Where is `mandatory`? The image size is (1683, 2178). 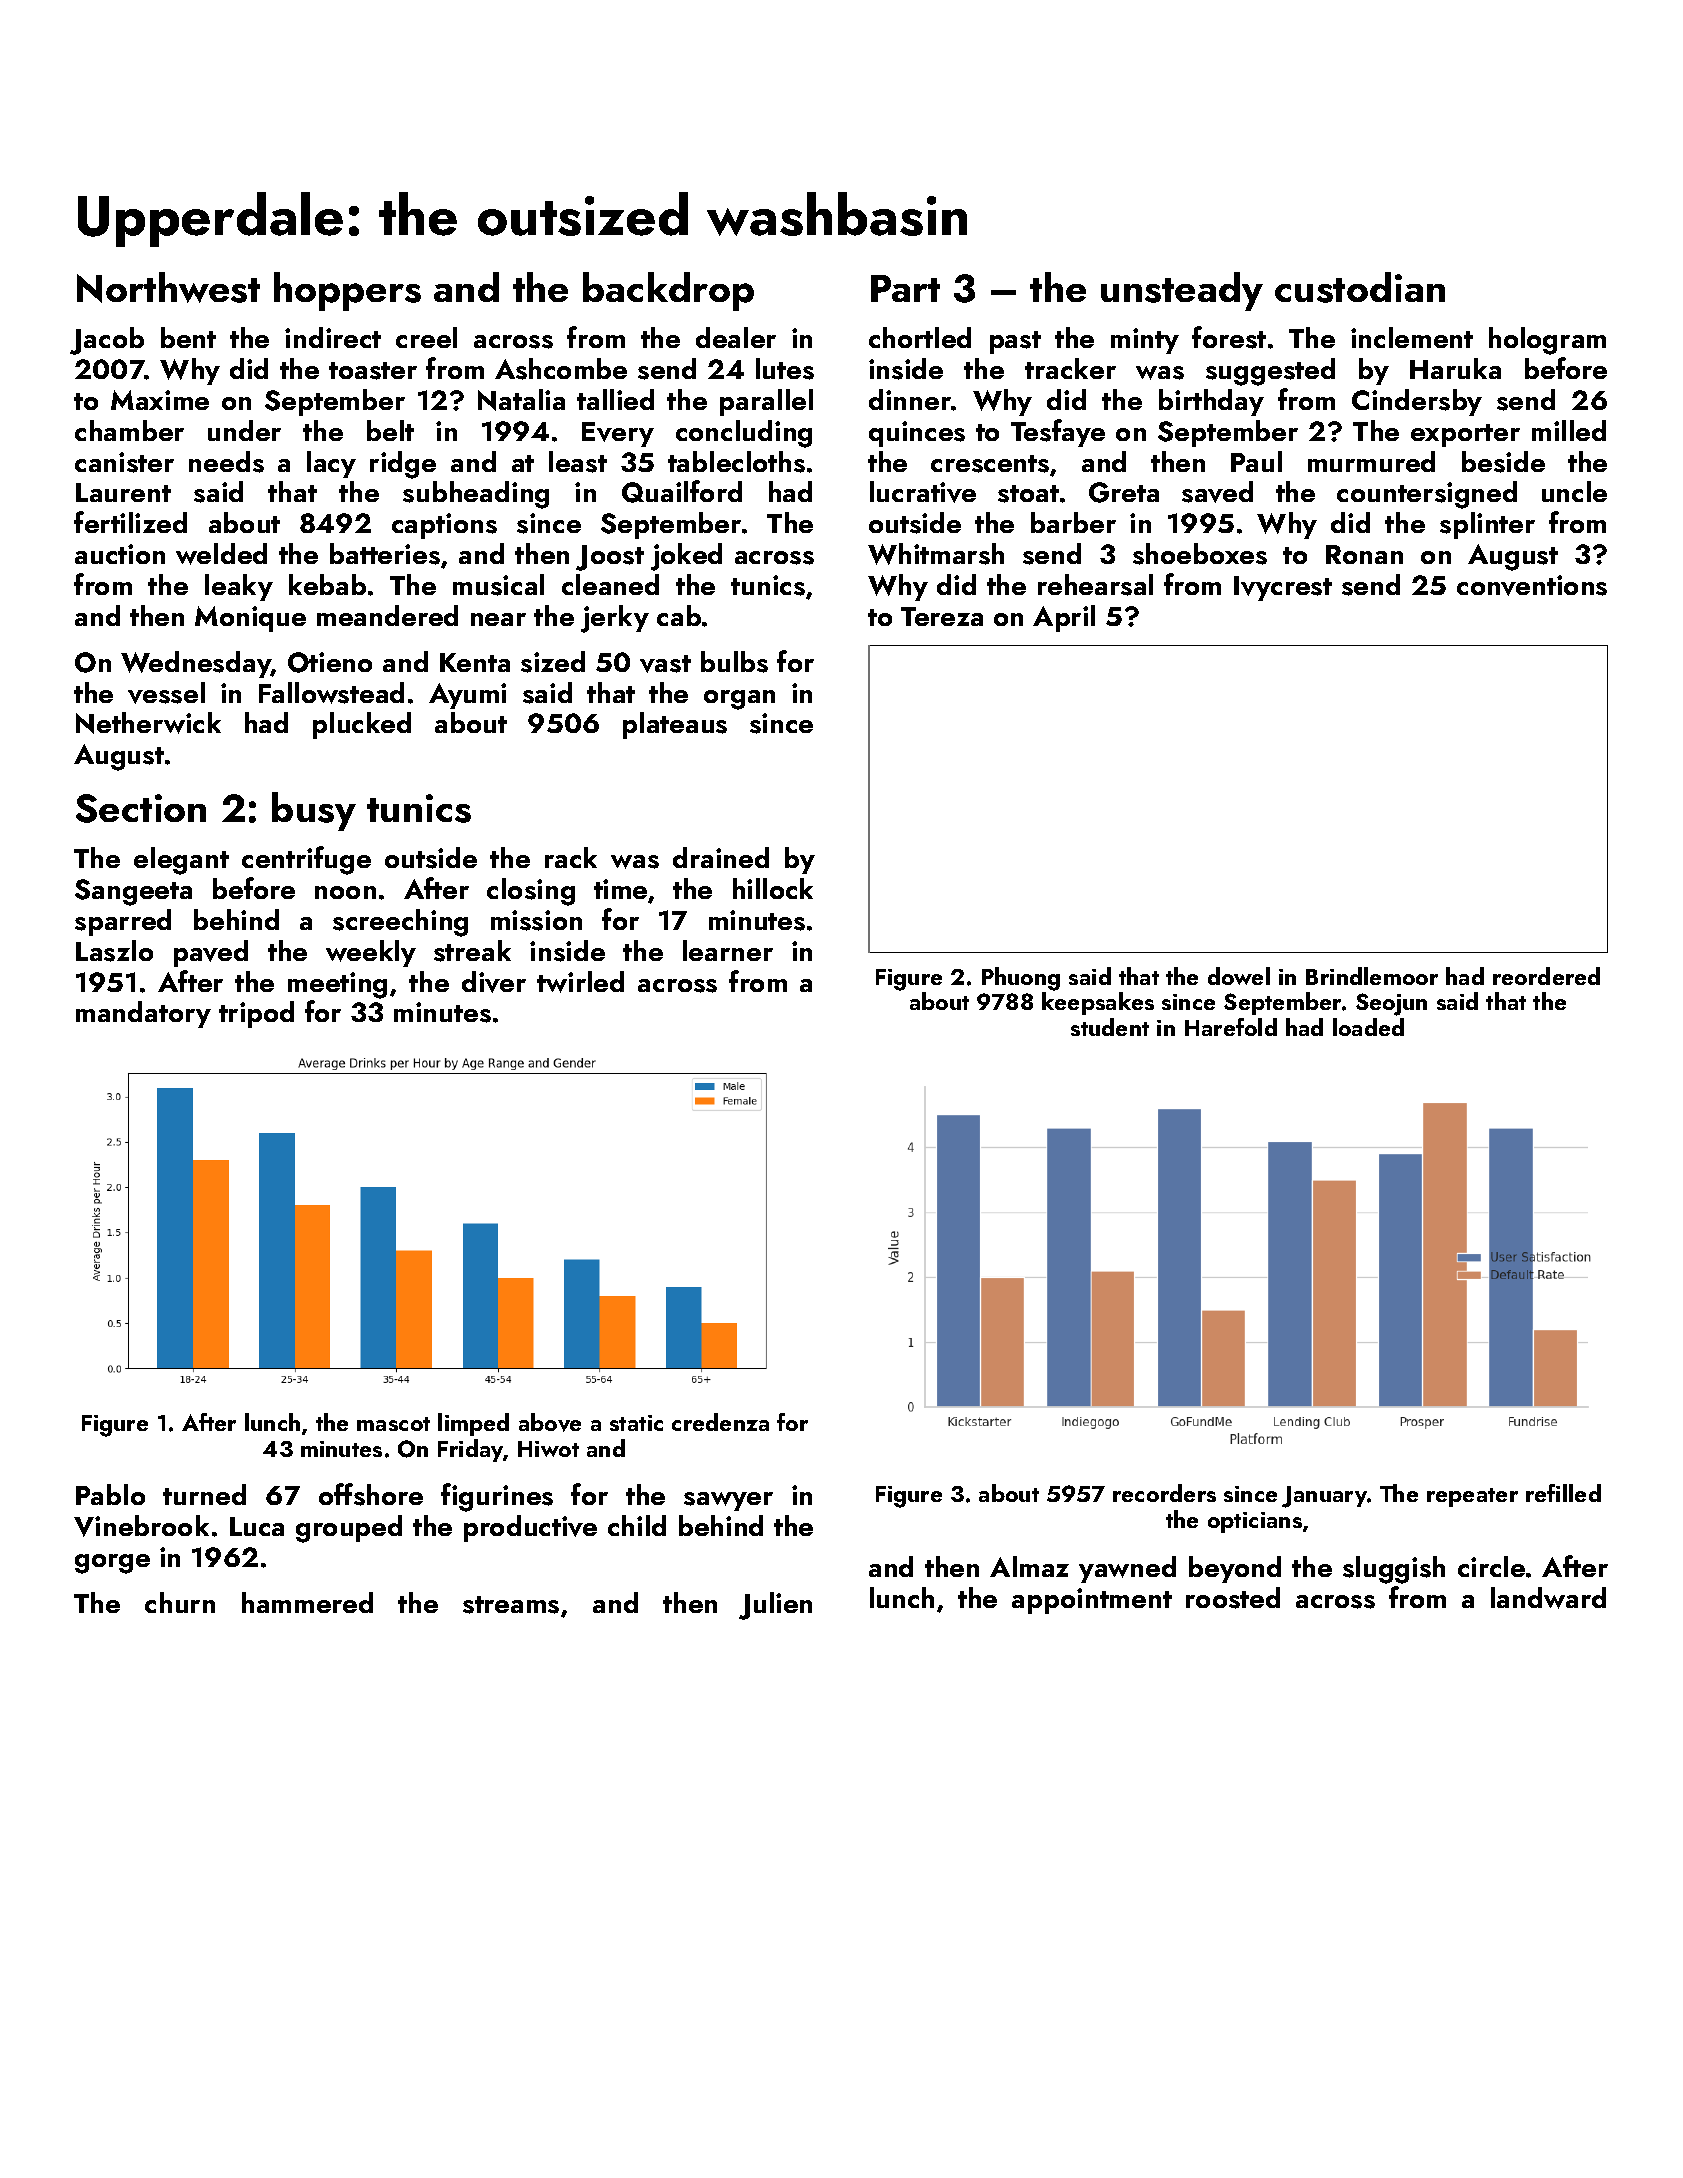
mandatory is located at coordinates (143, 1014).
